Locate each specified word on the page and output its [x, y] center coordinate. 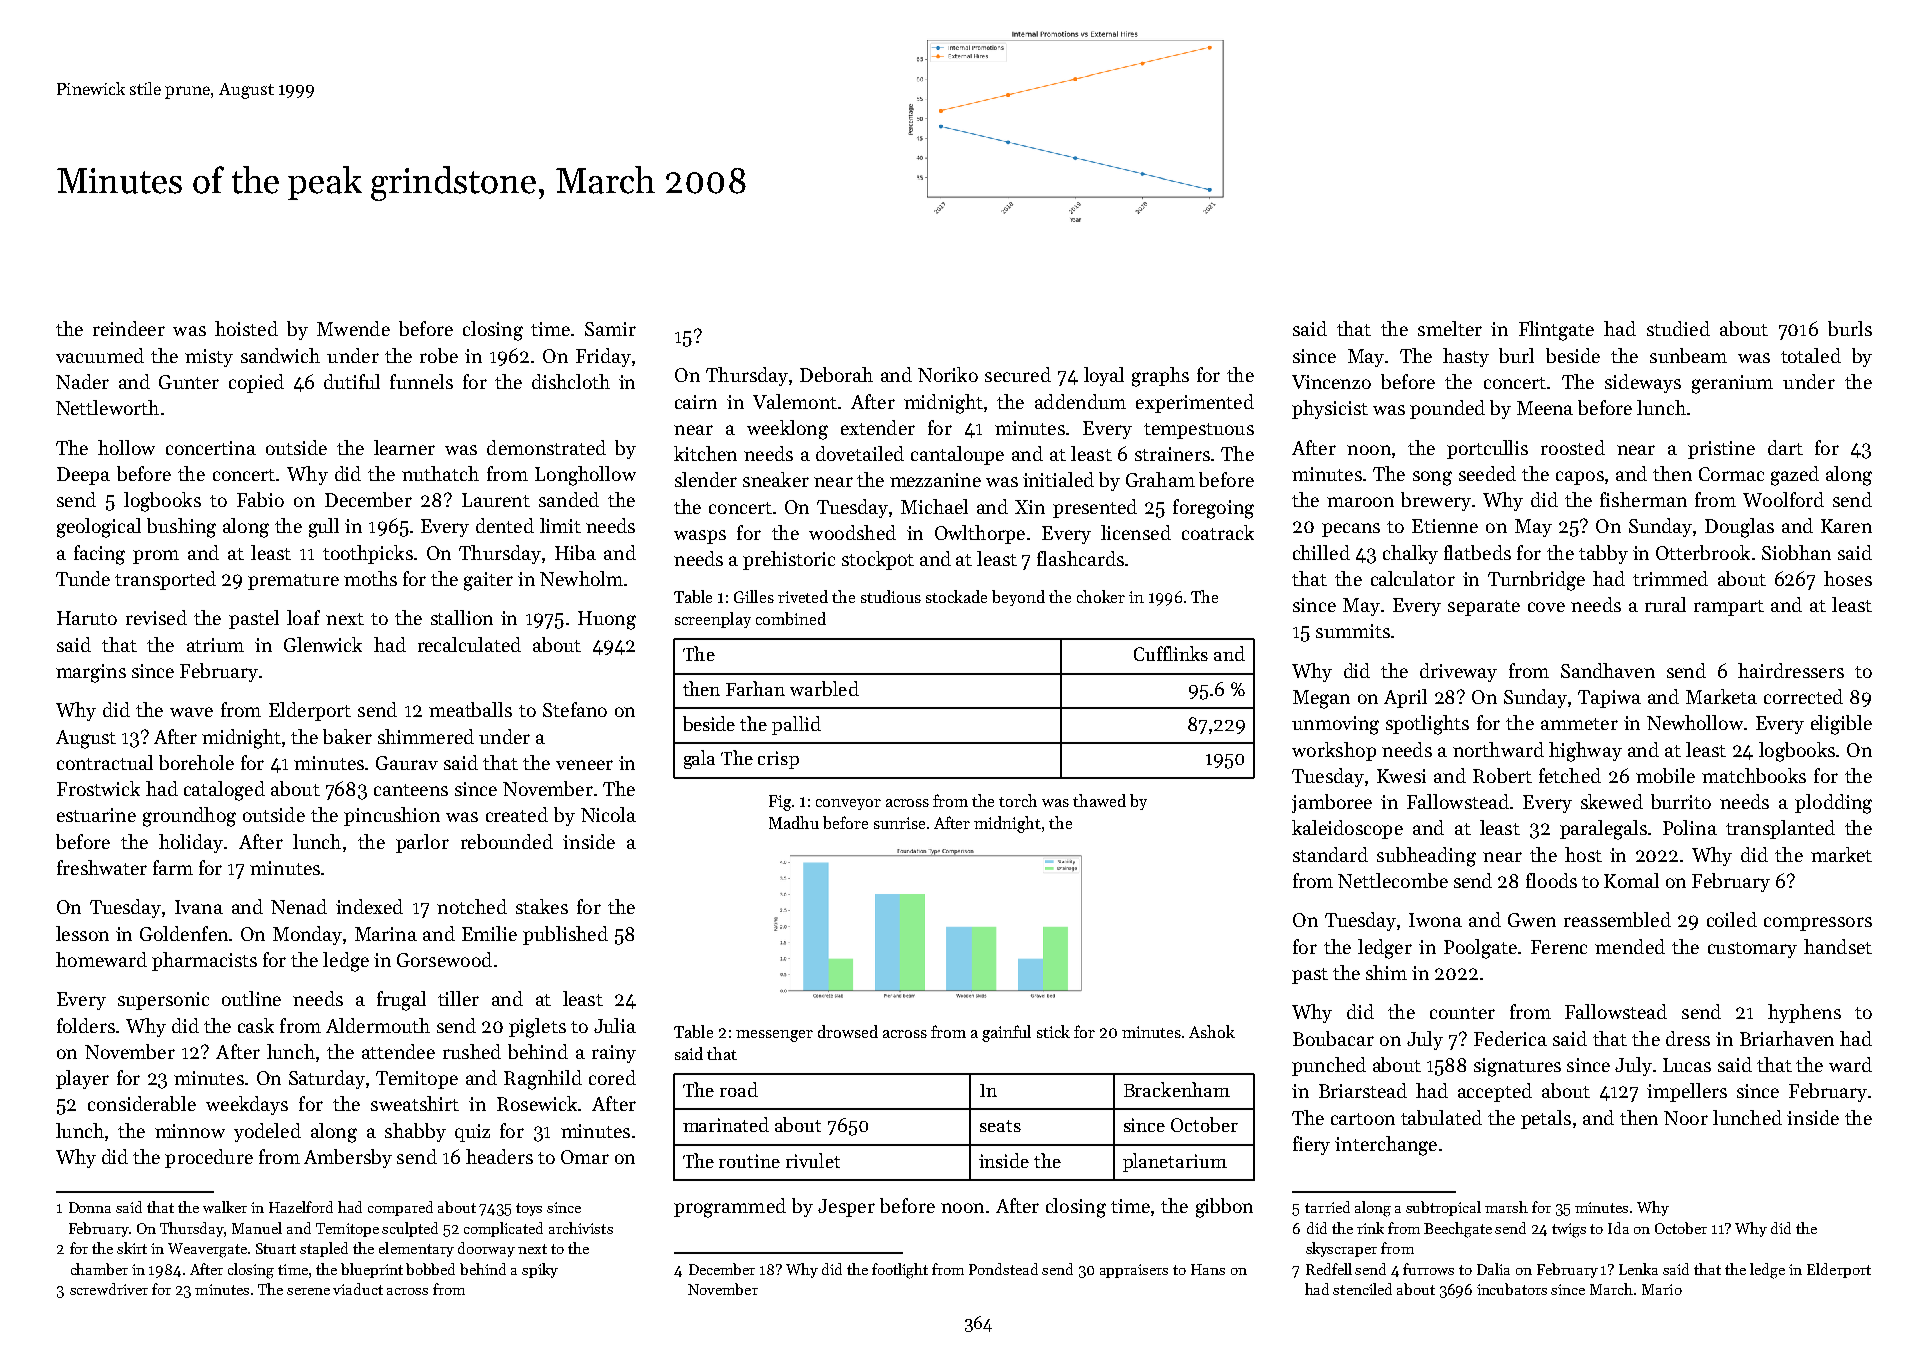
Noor [1686, 1118]
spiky [540, 1270]
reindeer [129, 328]
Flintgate [1556, 331]
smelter [1450, 328]
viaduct [358, 1289]
